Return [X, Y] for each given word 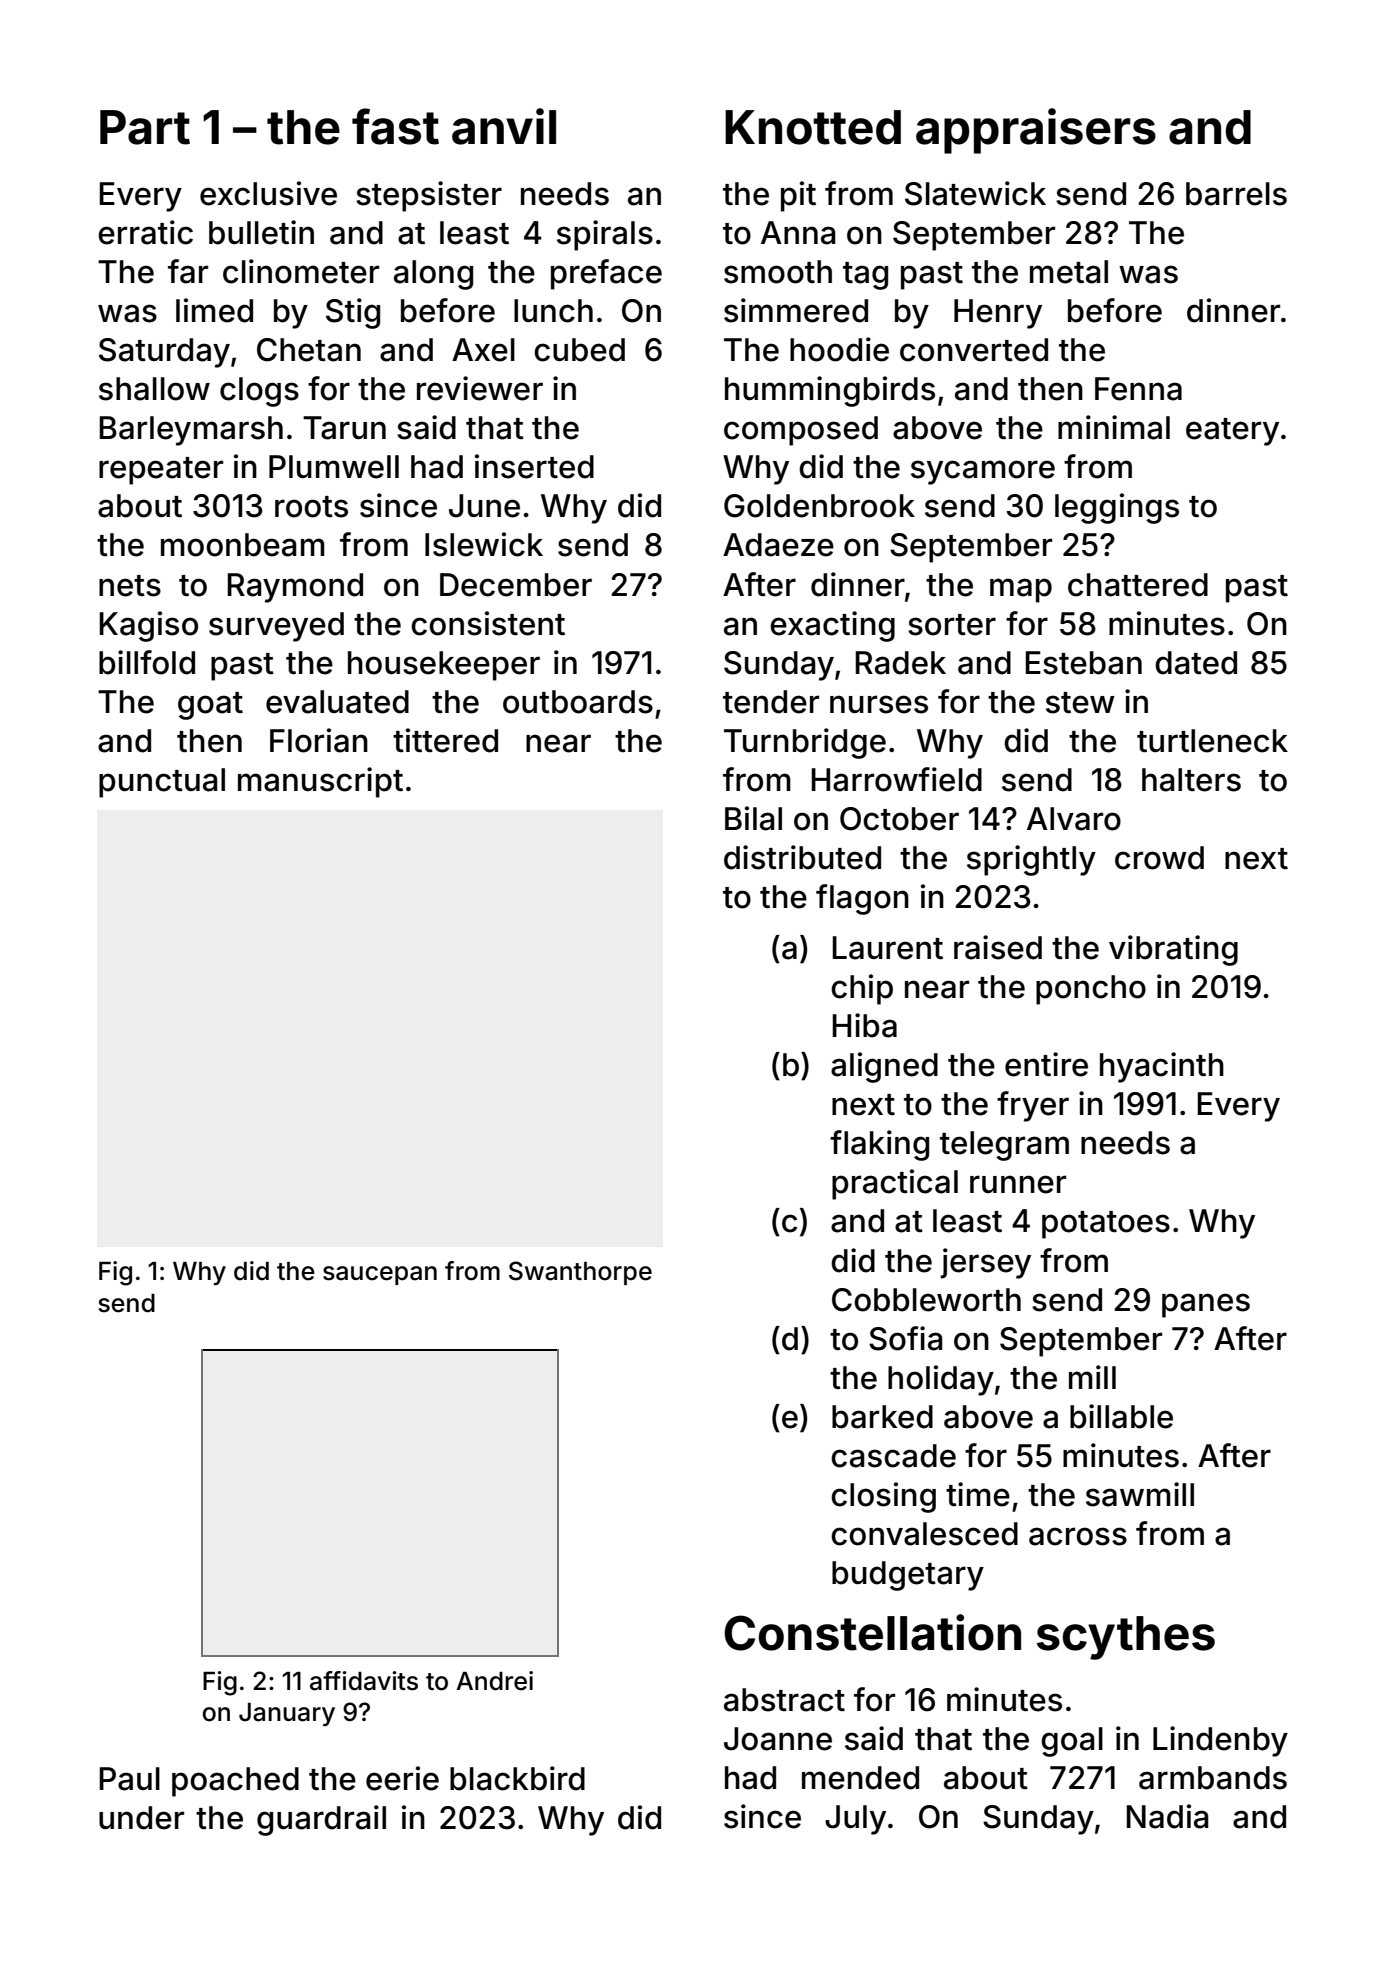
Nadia [1167, 1816]
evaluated [337, 702]
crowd [1159, 858]
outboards [578, 702]
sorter [952, 625]
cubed [579, 350]
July [855, 1820]
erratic [145, 232]
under [141, 1818]
